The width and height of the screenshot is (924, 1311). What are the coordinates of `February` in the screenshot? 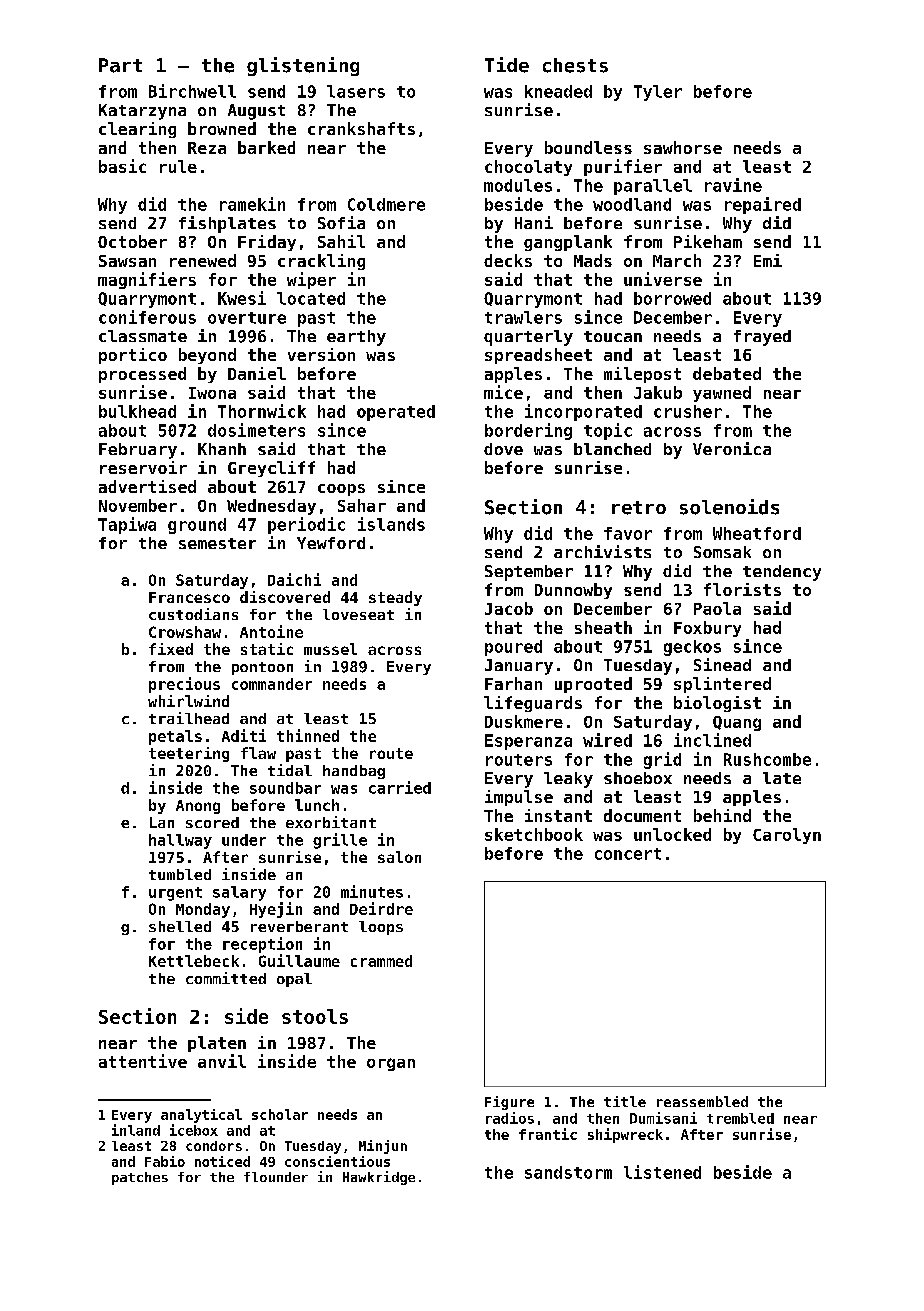 It's located at (138, 451).
